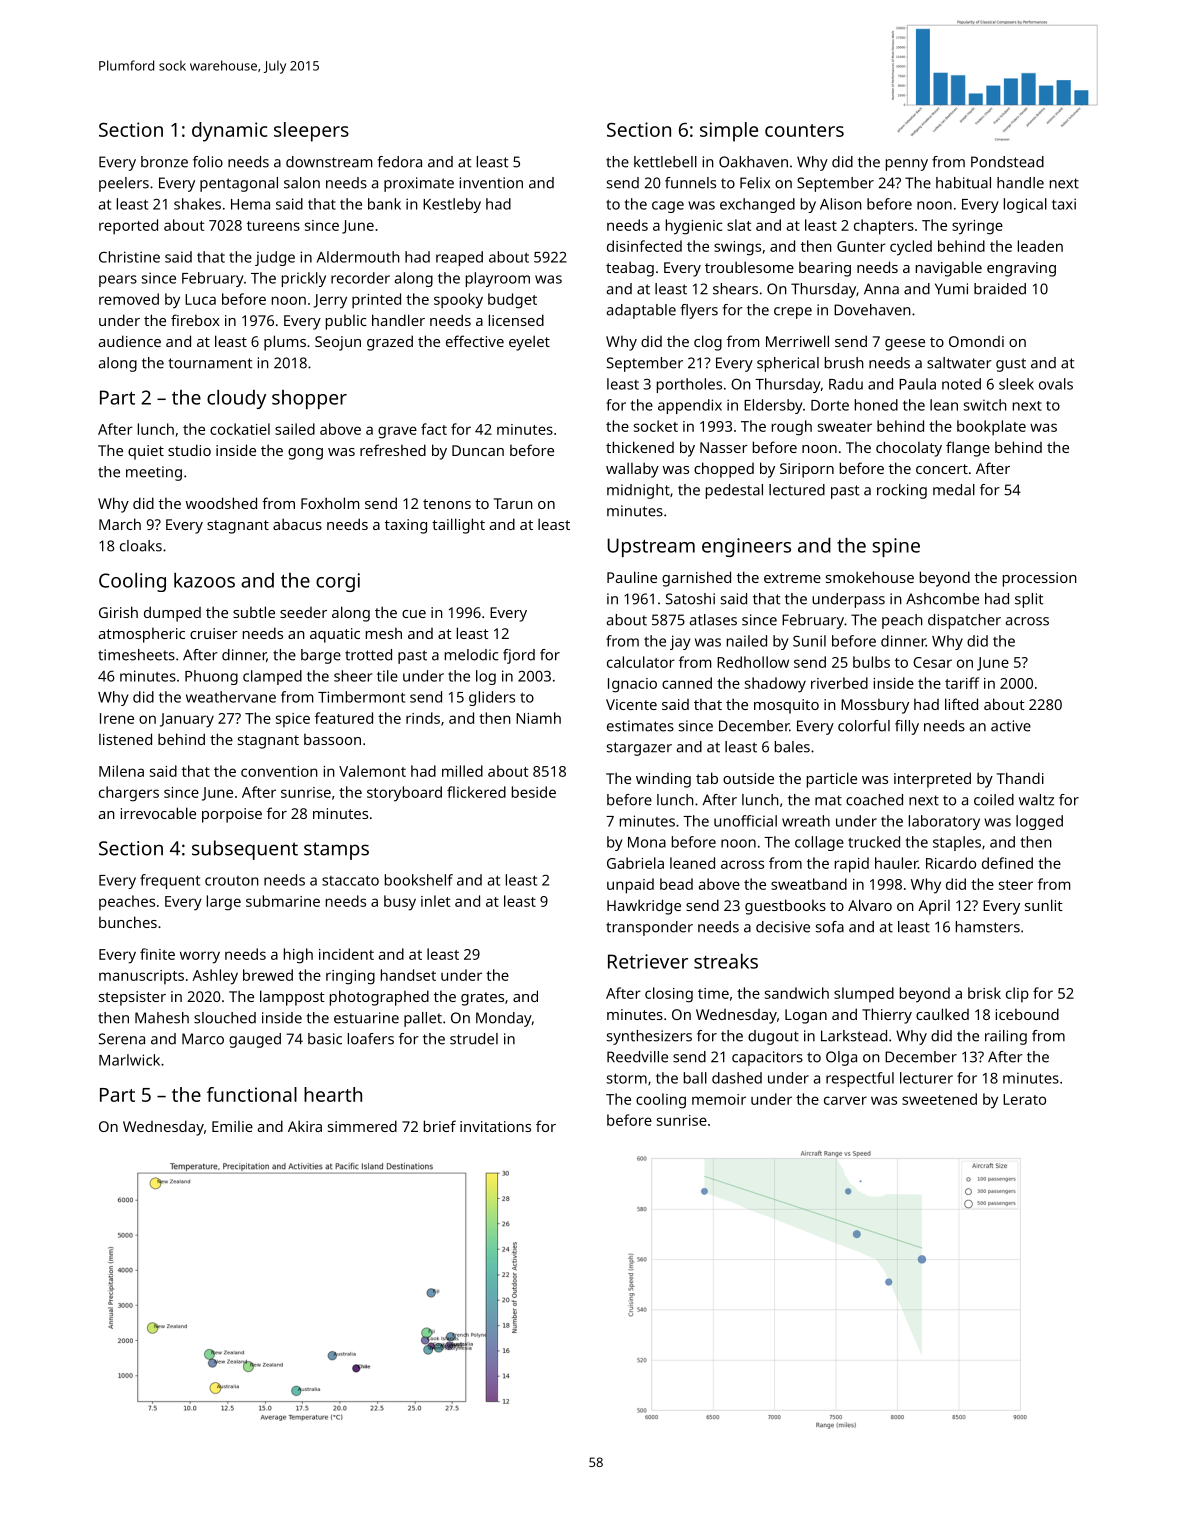 This screenshot has height=1523, width=1177. What do you see at coordinates (252, 1094) in the screenshot?
I see `functional` at bounding box center [252, 1094].
